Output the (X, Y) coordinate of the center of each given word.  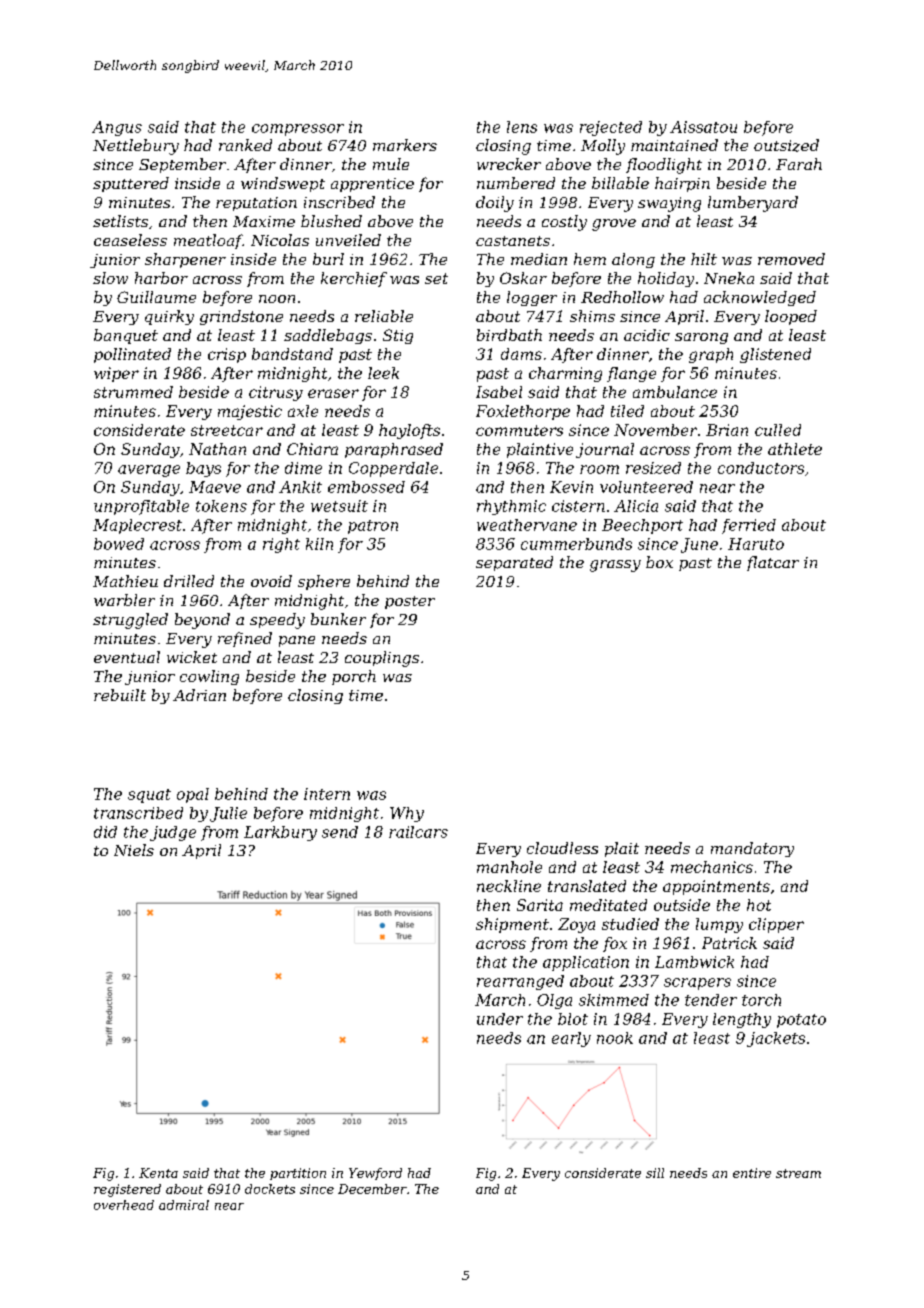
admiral (184, 1205)
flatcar (773, 563)
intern (327, 794)
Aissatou (703, 127)
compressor (298, 130)
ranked (245, 145)
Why (407, 814)
